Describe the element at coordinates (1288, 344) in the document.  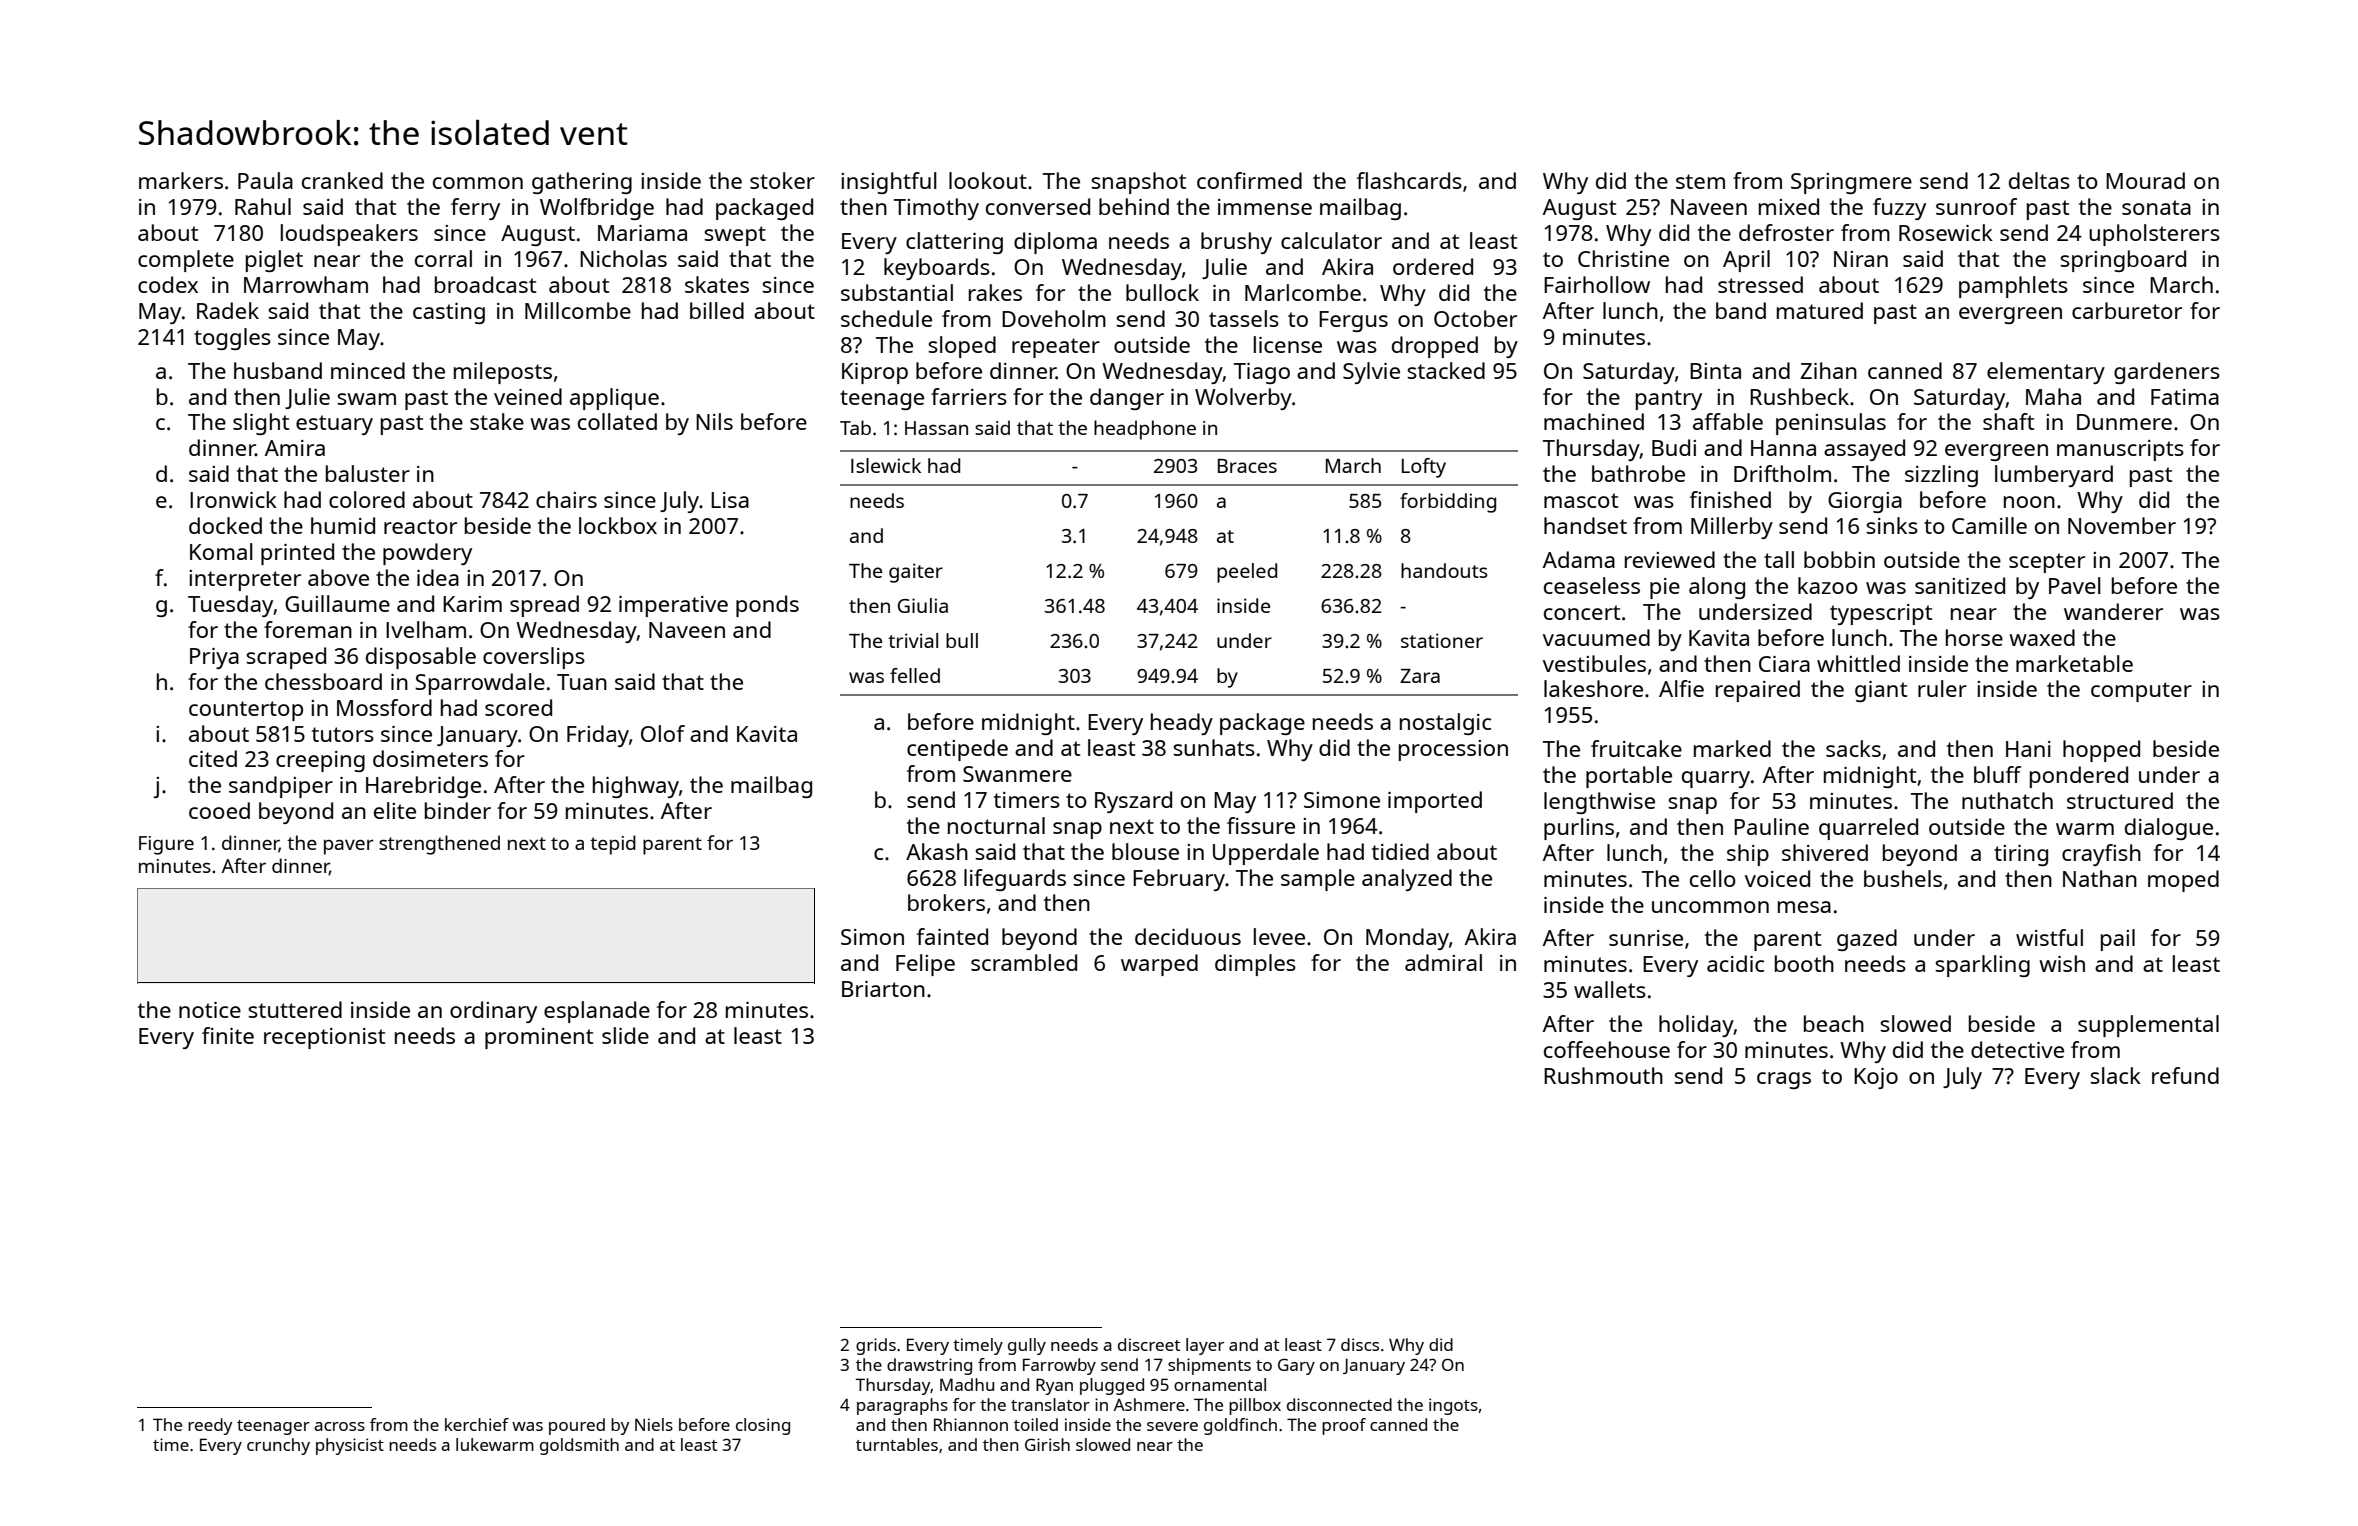
I see `license` at that location.
